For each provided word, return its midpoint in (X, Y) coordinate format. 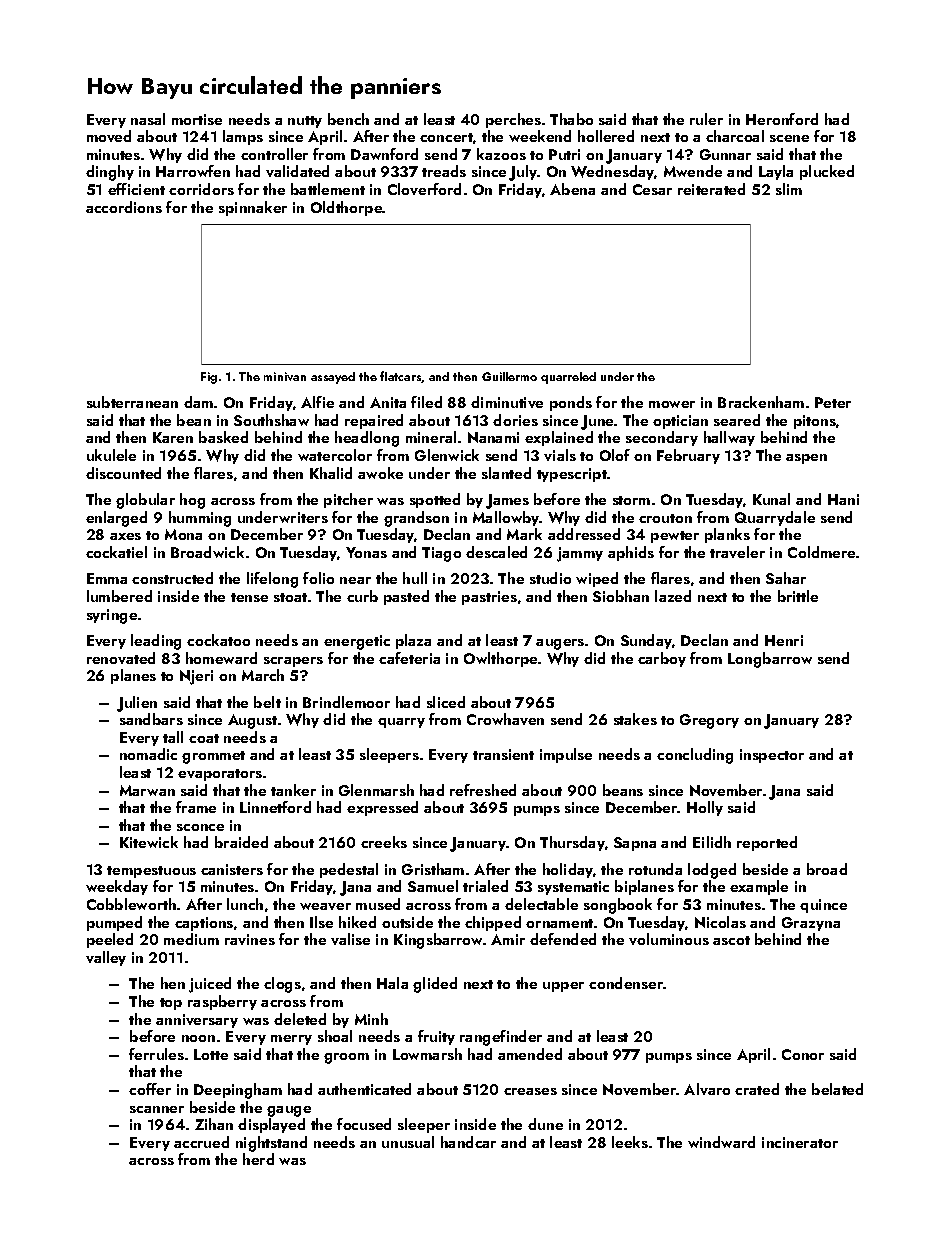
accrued (201, 1142)
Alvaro (707, 1089)
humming (200, 519)
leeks (630, 1142)
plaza (413, 641)
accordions (124, 207)
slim (789, 189)
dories (515, 420)
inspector (772, 756)
